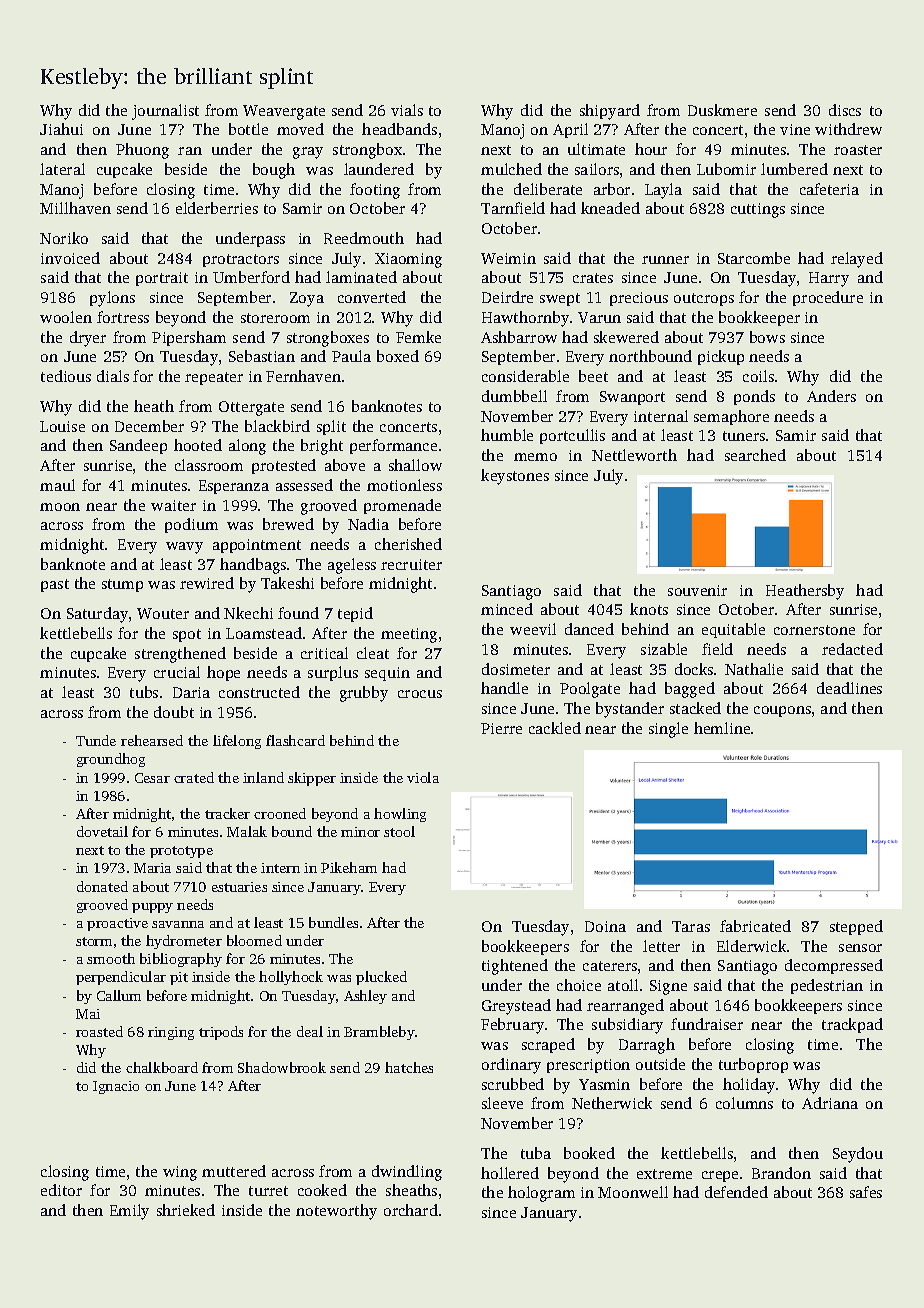 This page has height=1308, width=924. What do you see at coordinates (263, 777) in the page?
I see `inland` at bounding box center [263, 777].
